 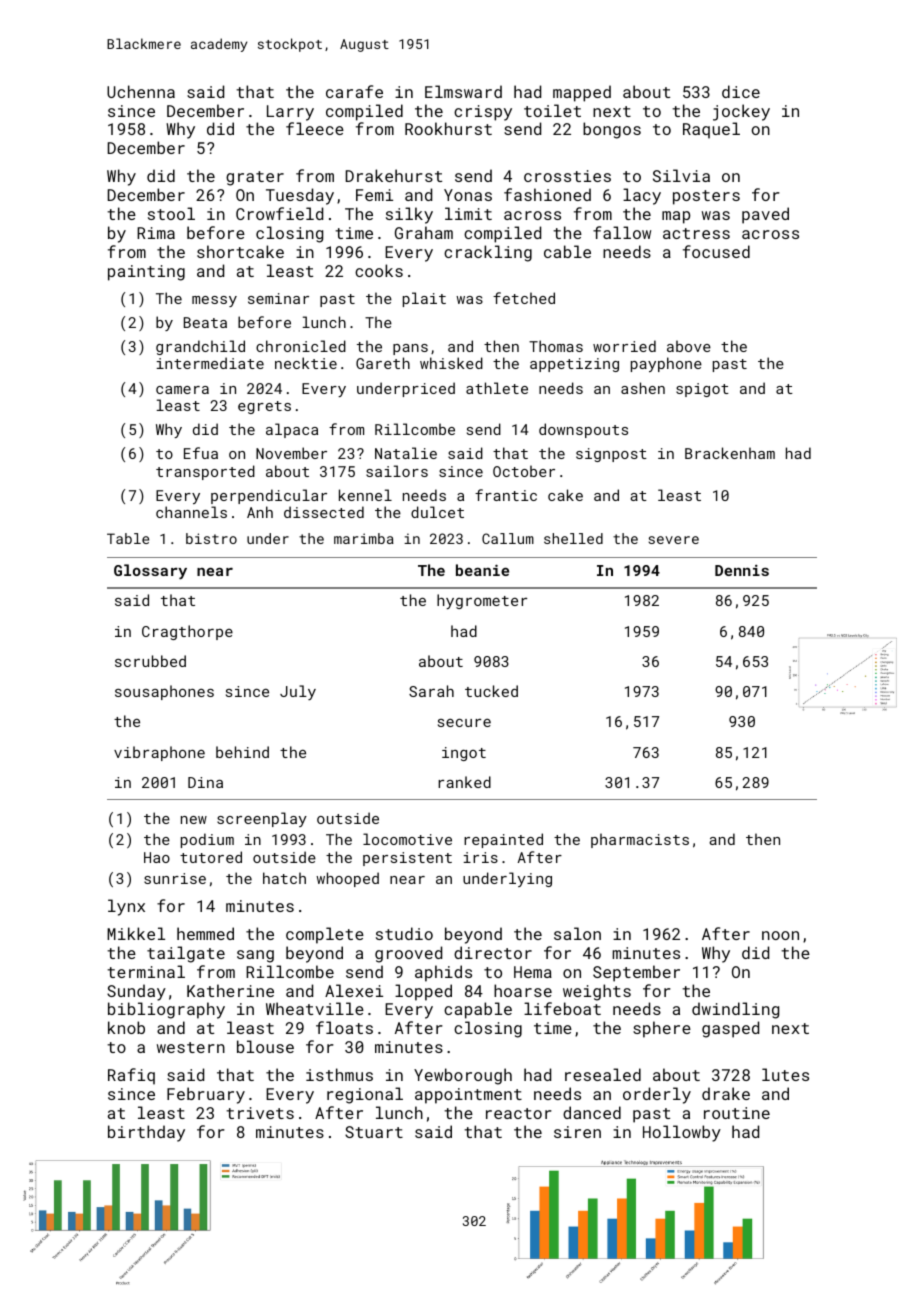 I want to click on jockey, so click(x=741, y=112).
